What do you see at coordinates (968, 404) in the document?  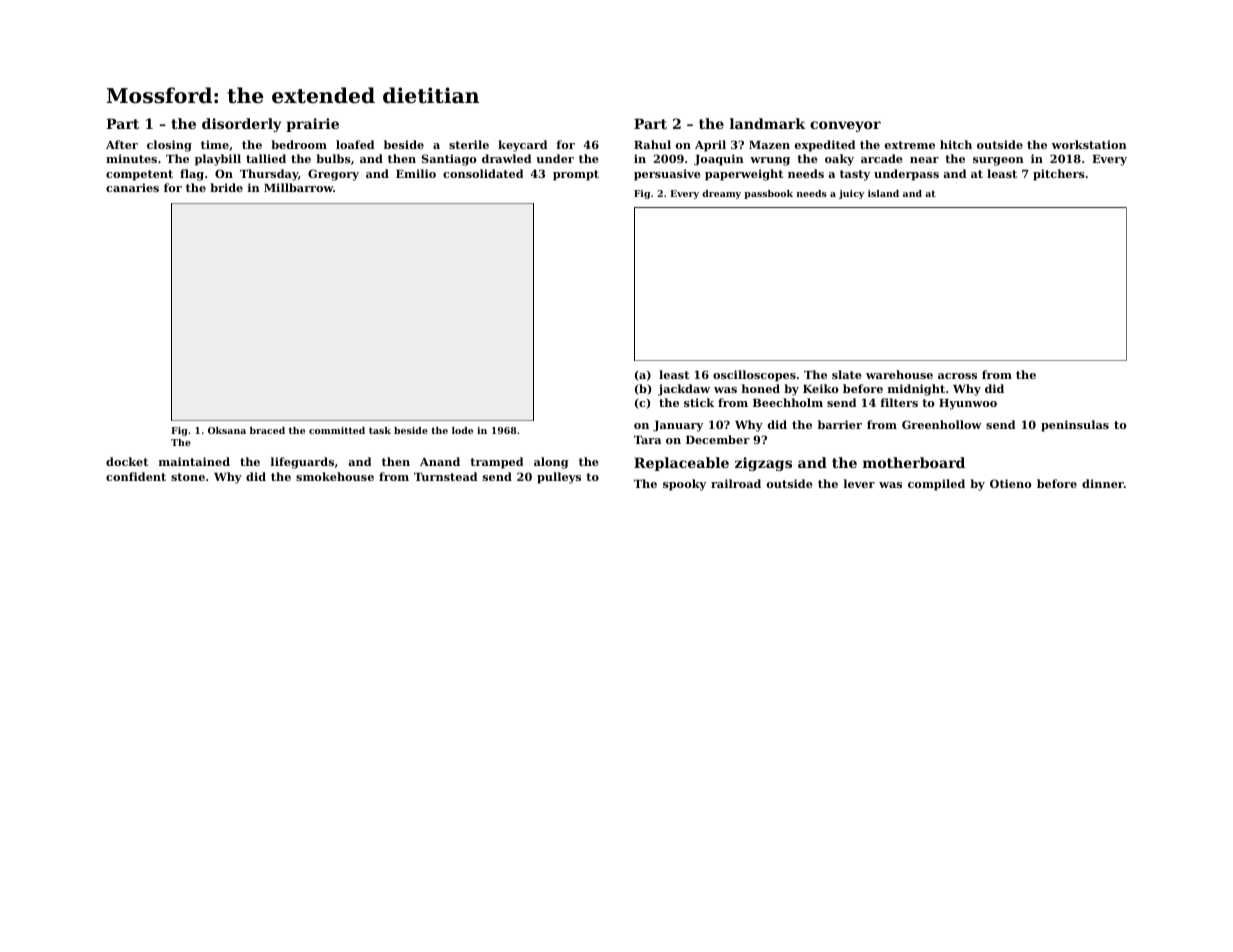 I see `Hyunwoo` at bounding box center [968, 404].
